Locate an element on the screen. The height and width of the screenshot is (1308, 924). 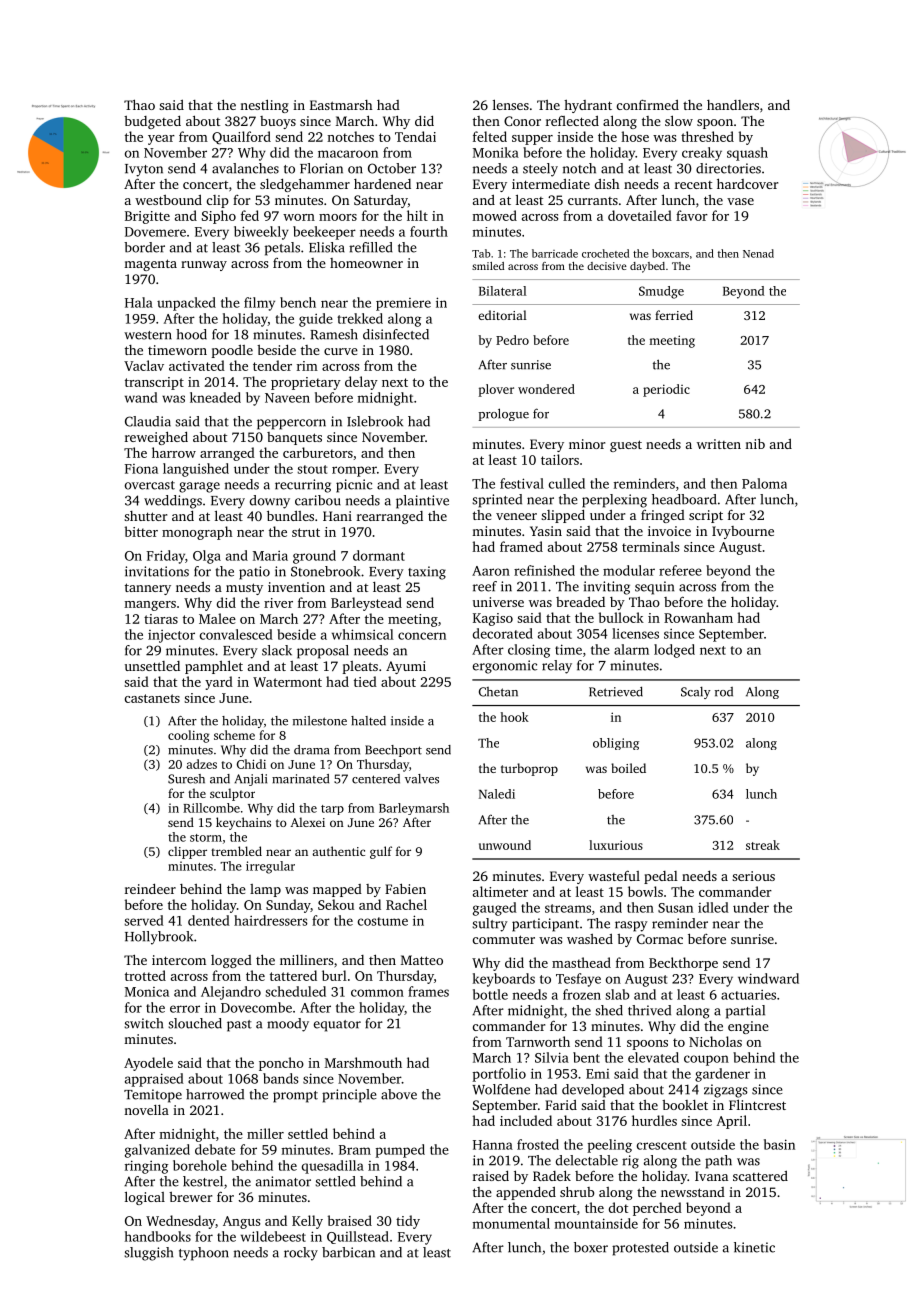
path is located at coordinates (718, 1162).
